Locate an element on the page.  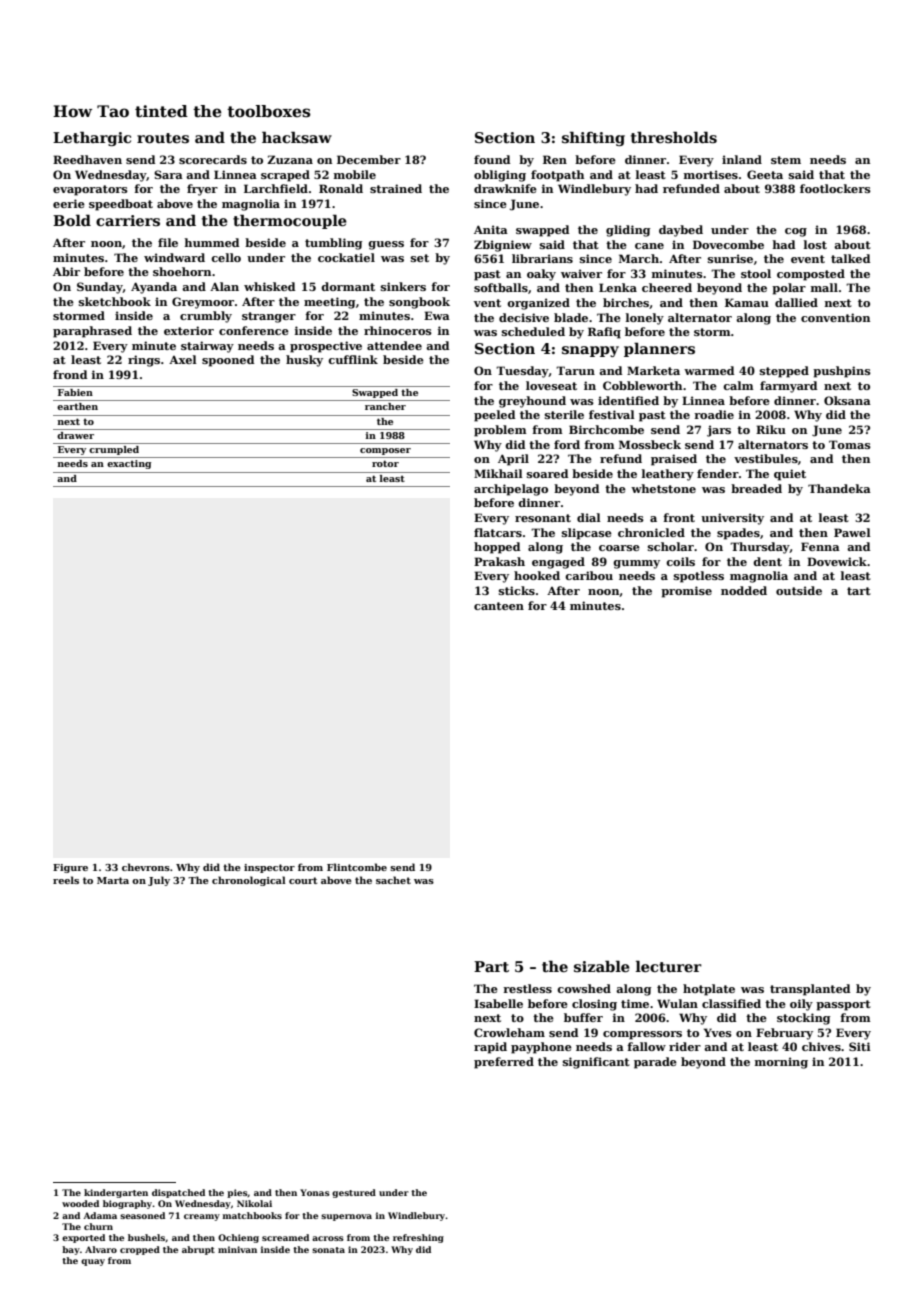
morning is located at coordinates (781, 1063).
